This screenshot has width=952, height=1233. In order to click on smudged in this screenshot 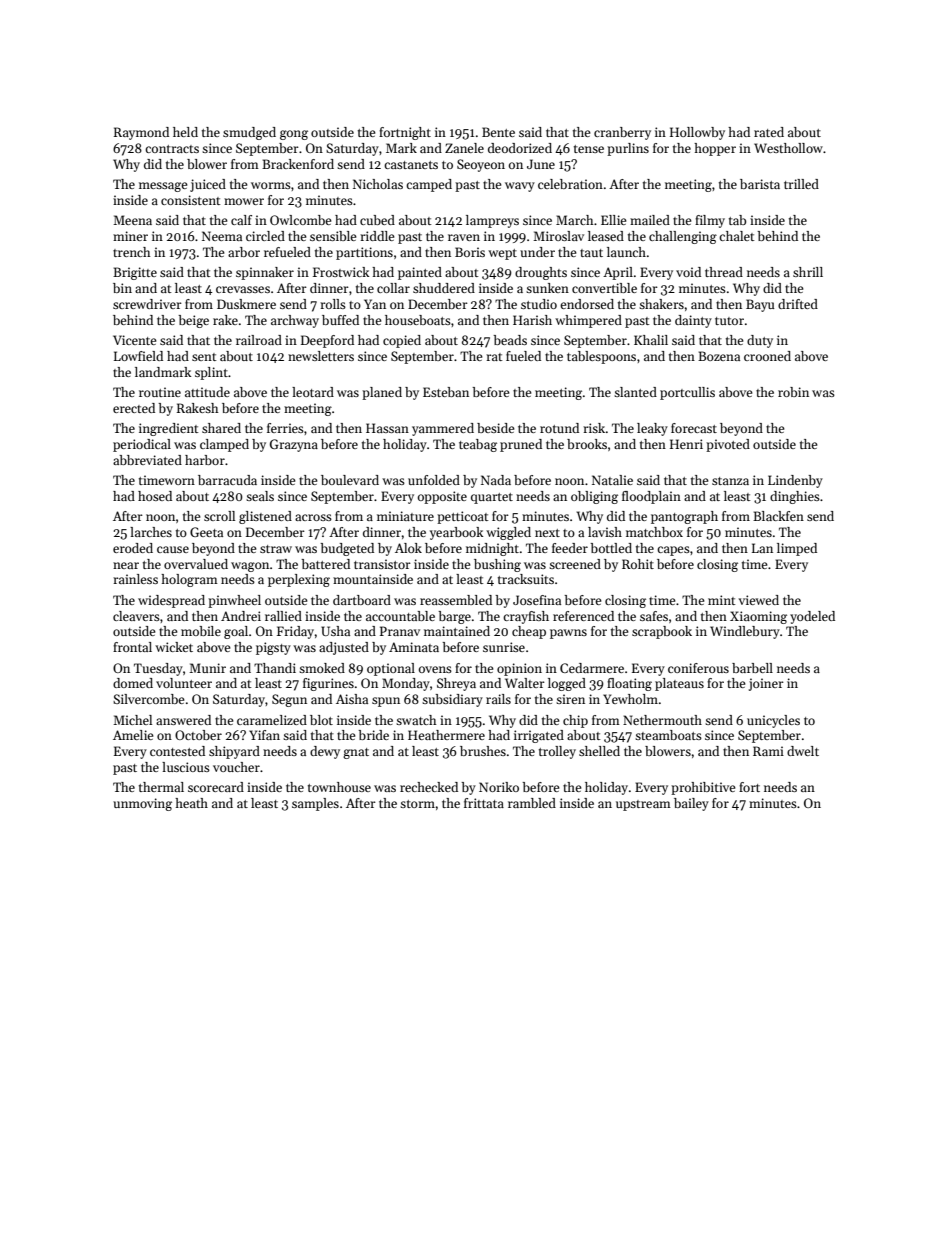, I will do `click(249, 133)`.
